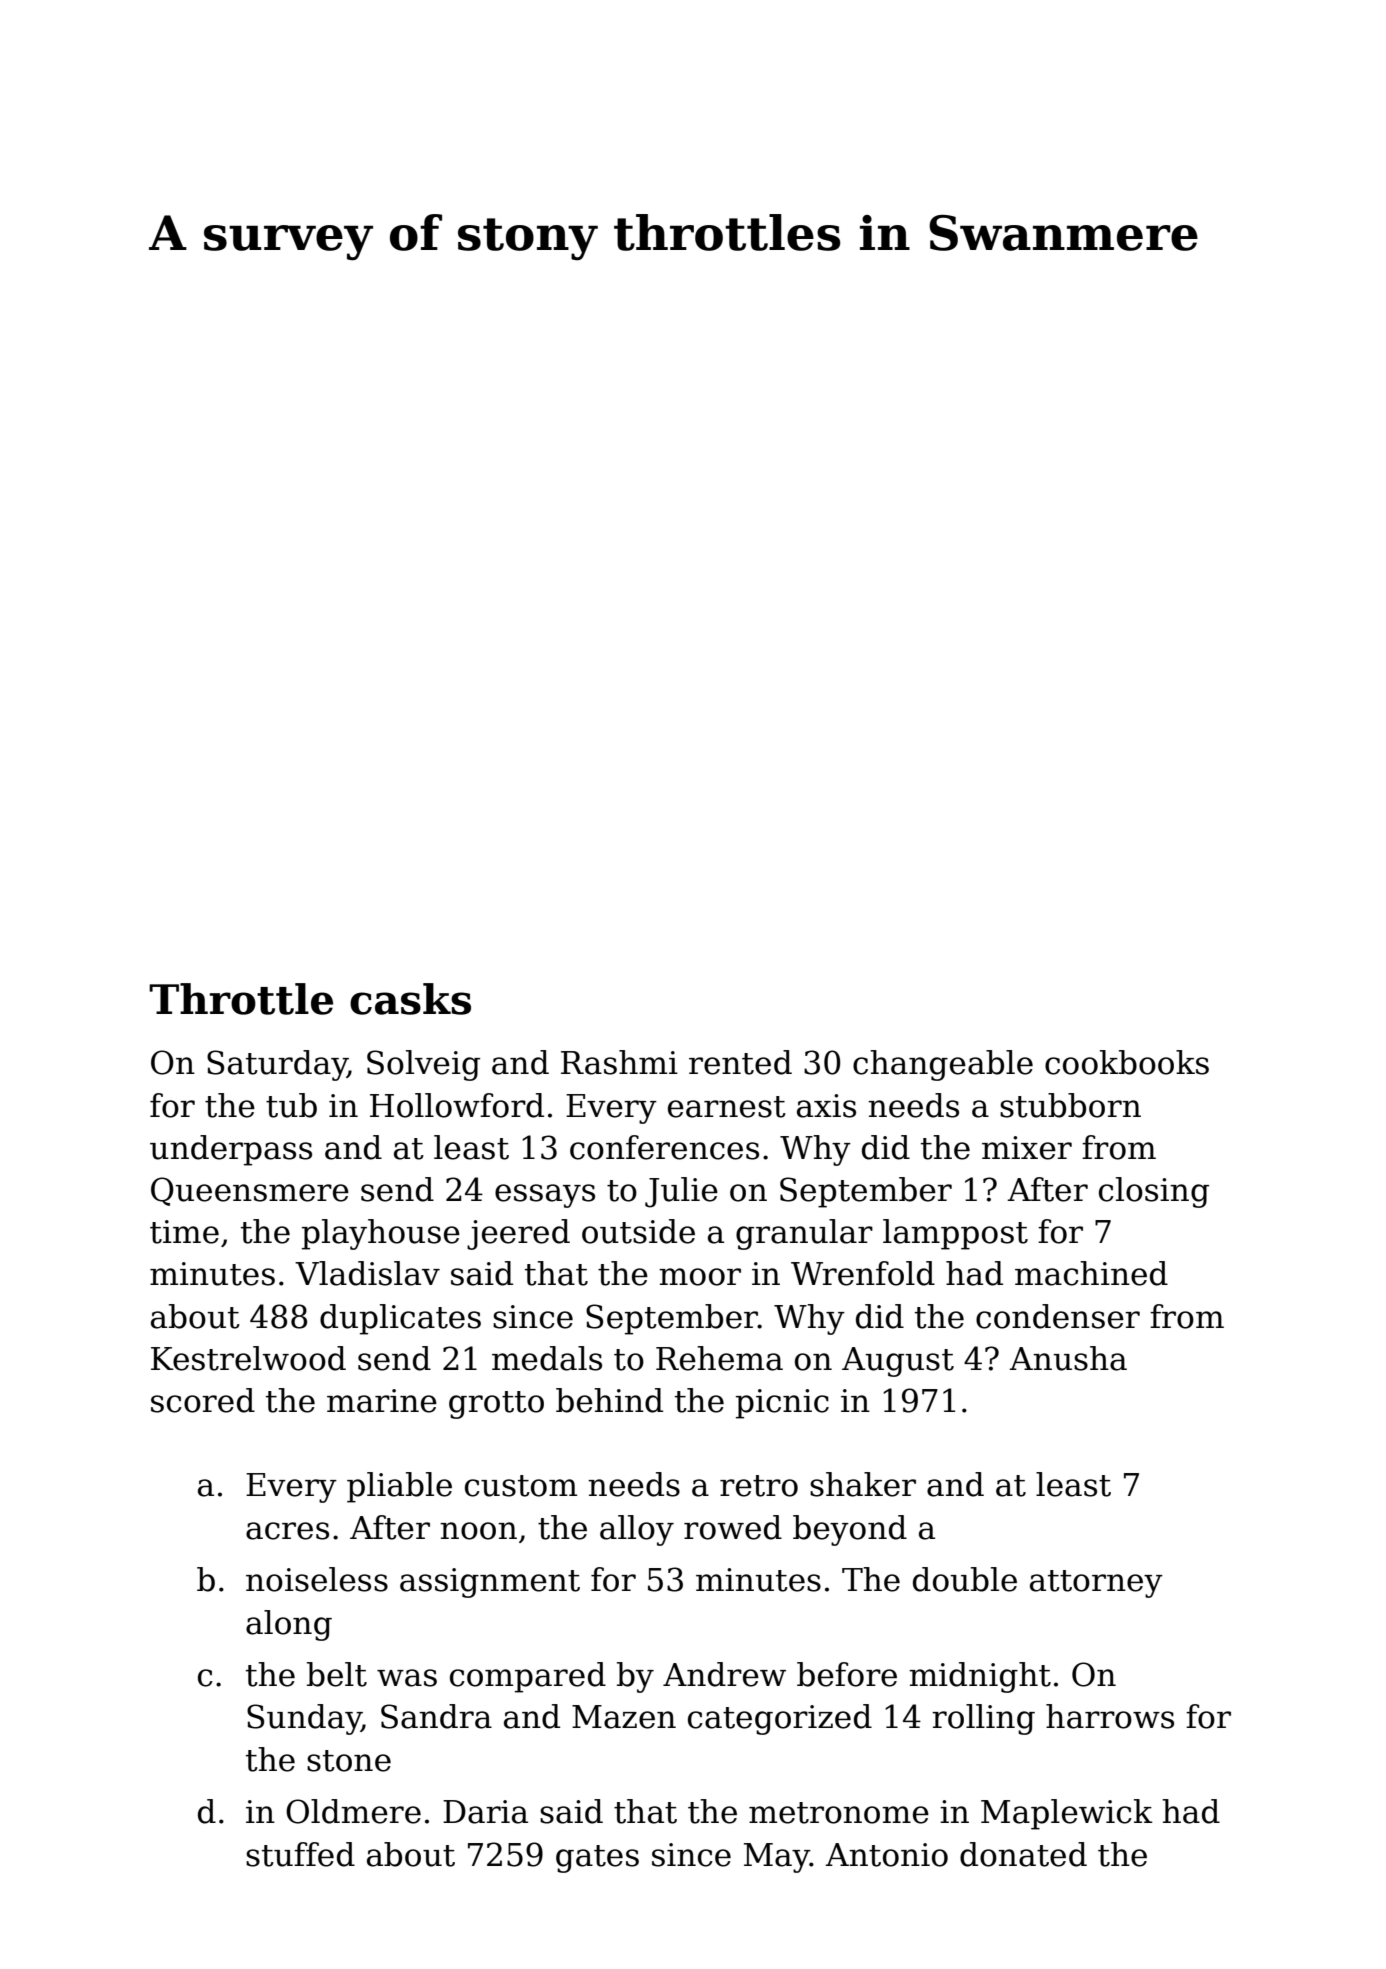 The width and height of the page is (1386, 1969). What do you see at coordinates (965, 1579) in the page?
I see `double` at bounding box center [965, 1579].
